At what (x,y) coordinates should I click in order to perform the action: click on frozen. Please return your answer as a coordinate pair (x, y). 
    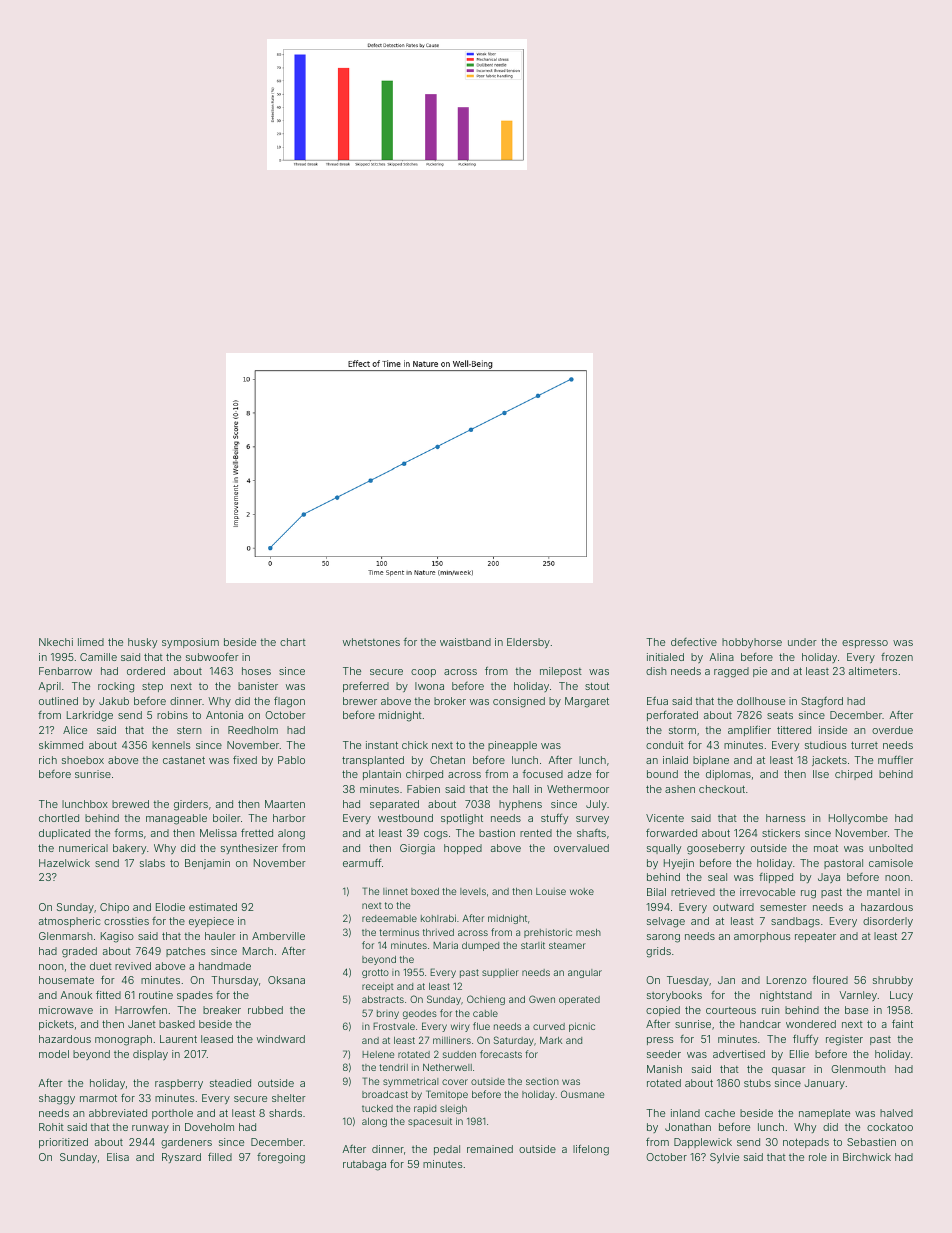
    Looking at the image, I should click on (897, 657).
